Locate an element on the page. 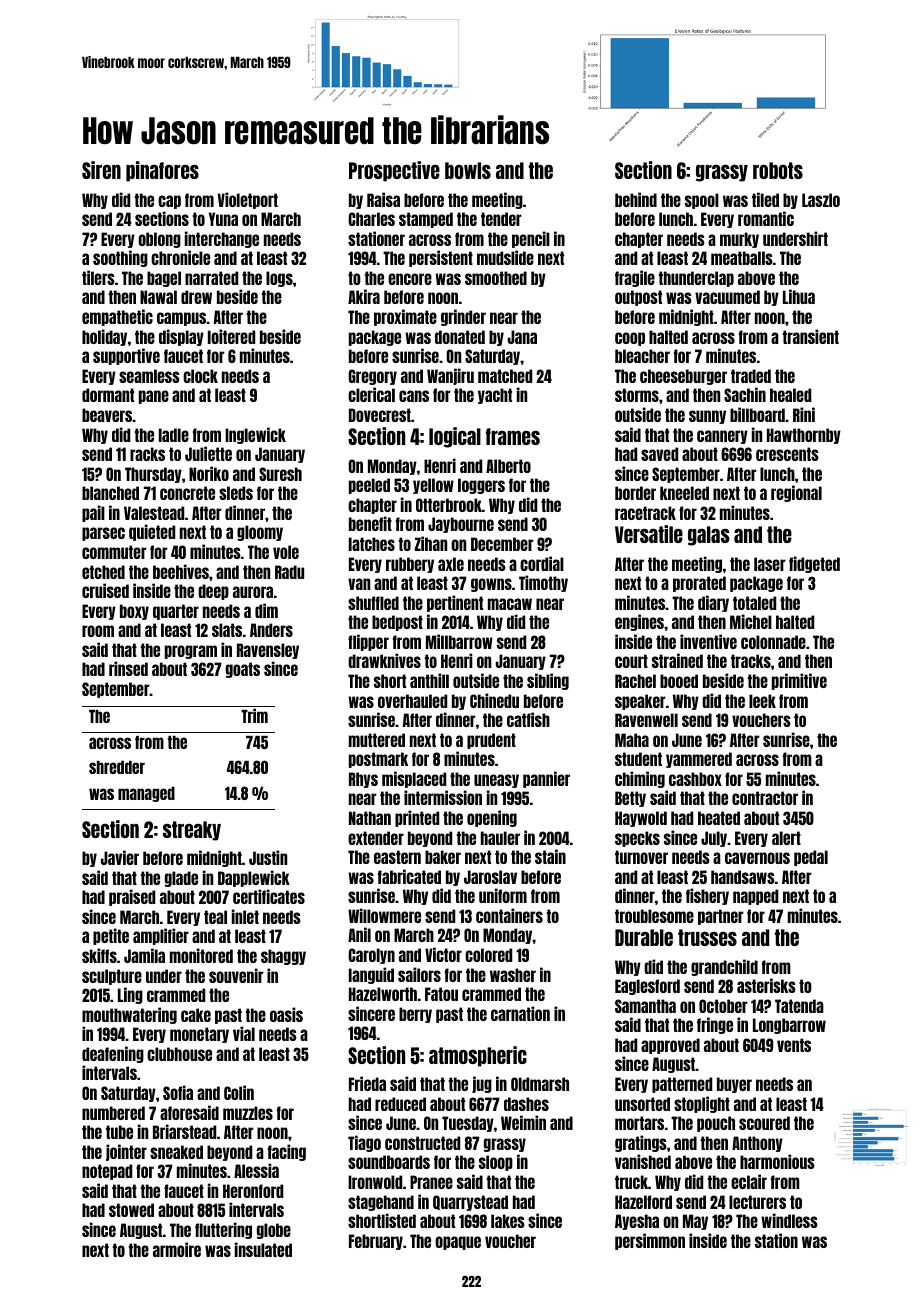 This page has height=1308, width=924. postmark is located at coordinates (378, 760).
